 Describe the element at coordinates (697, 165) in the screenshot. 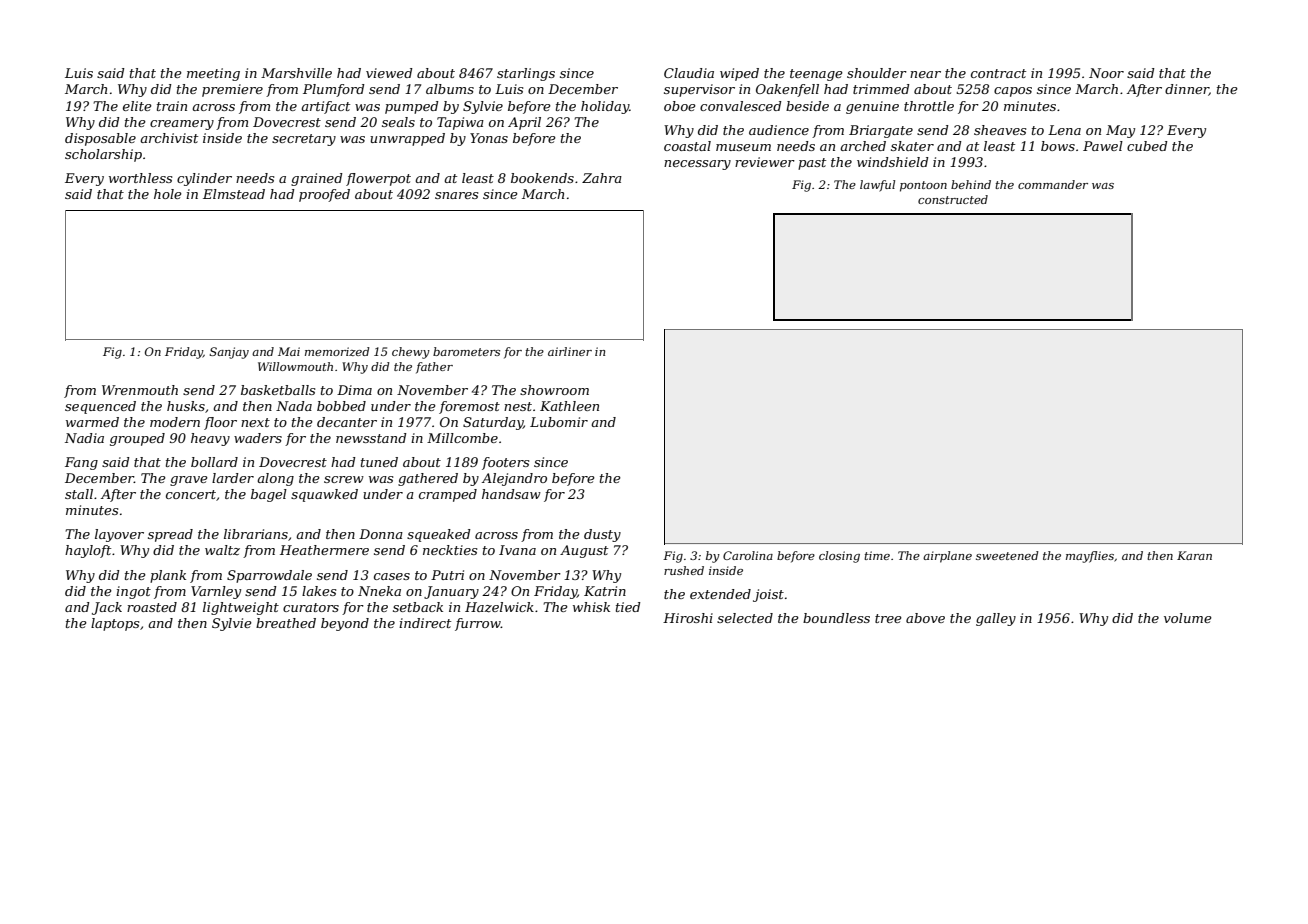

I see `necessary` at that location.
